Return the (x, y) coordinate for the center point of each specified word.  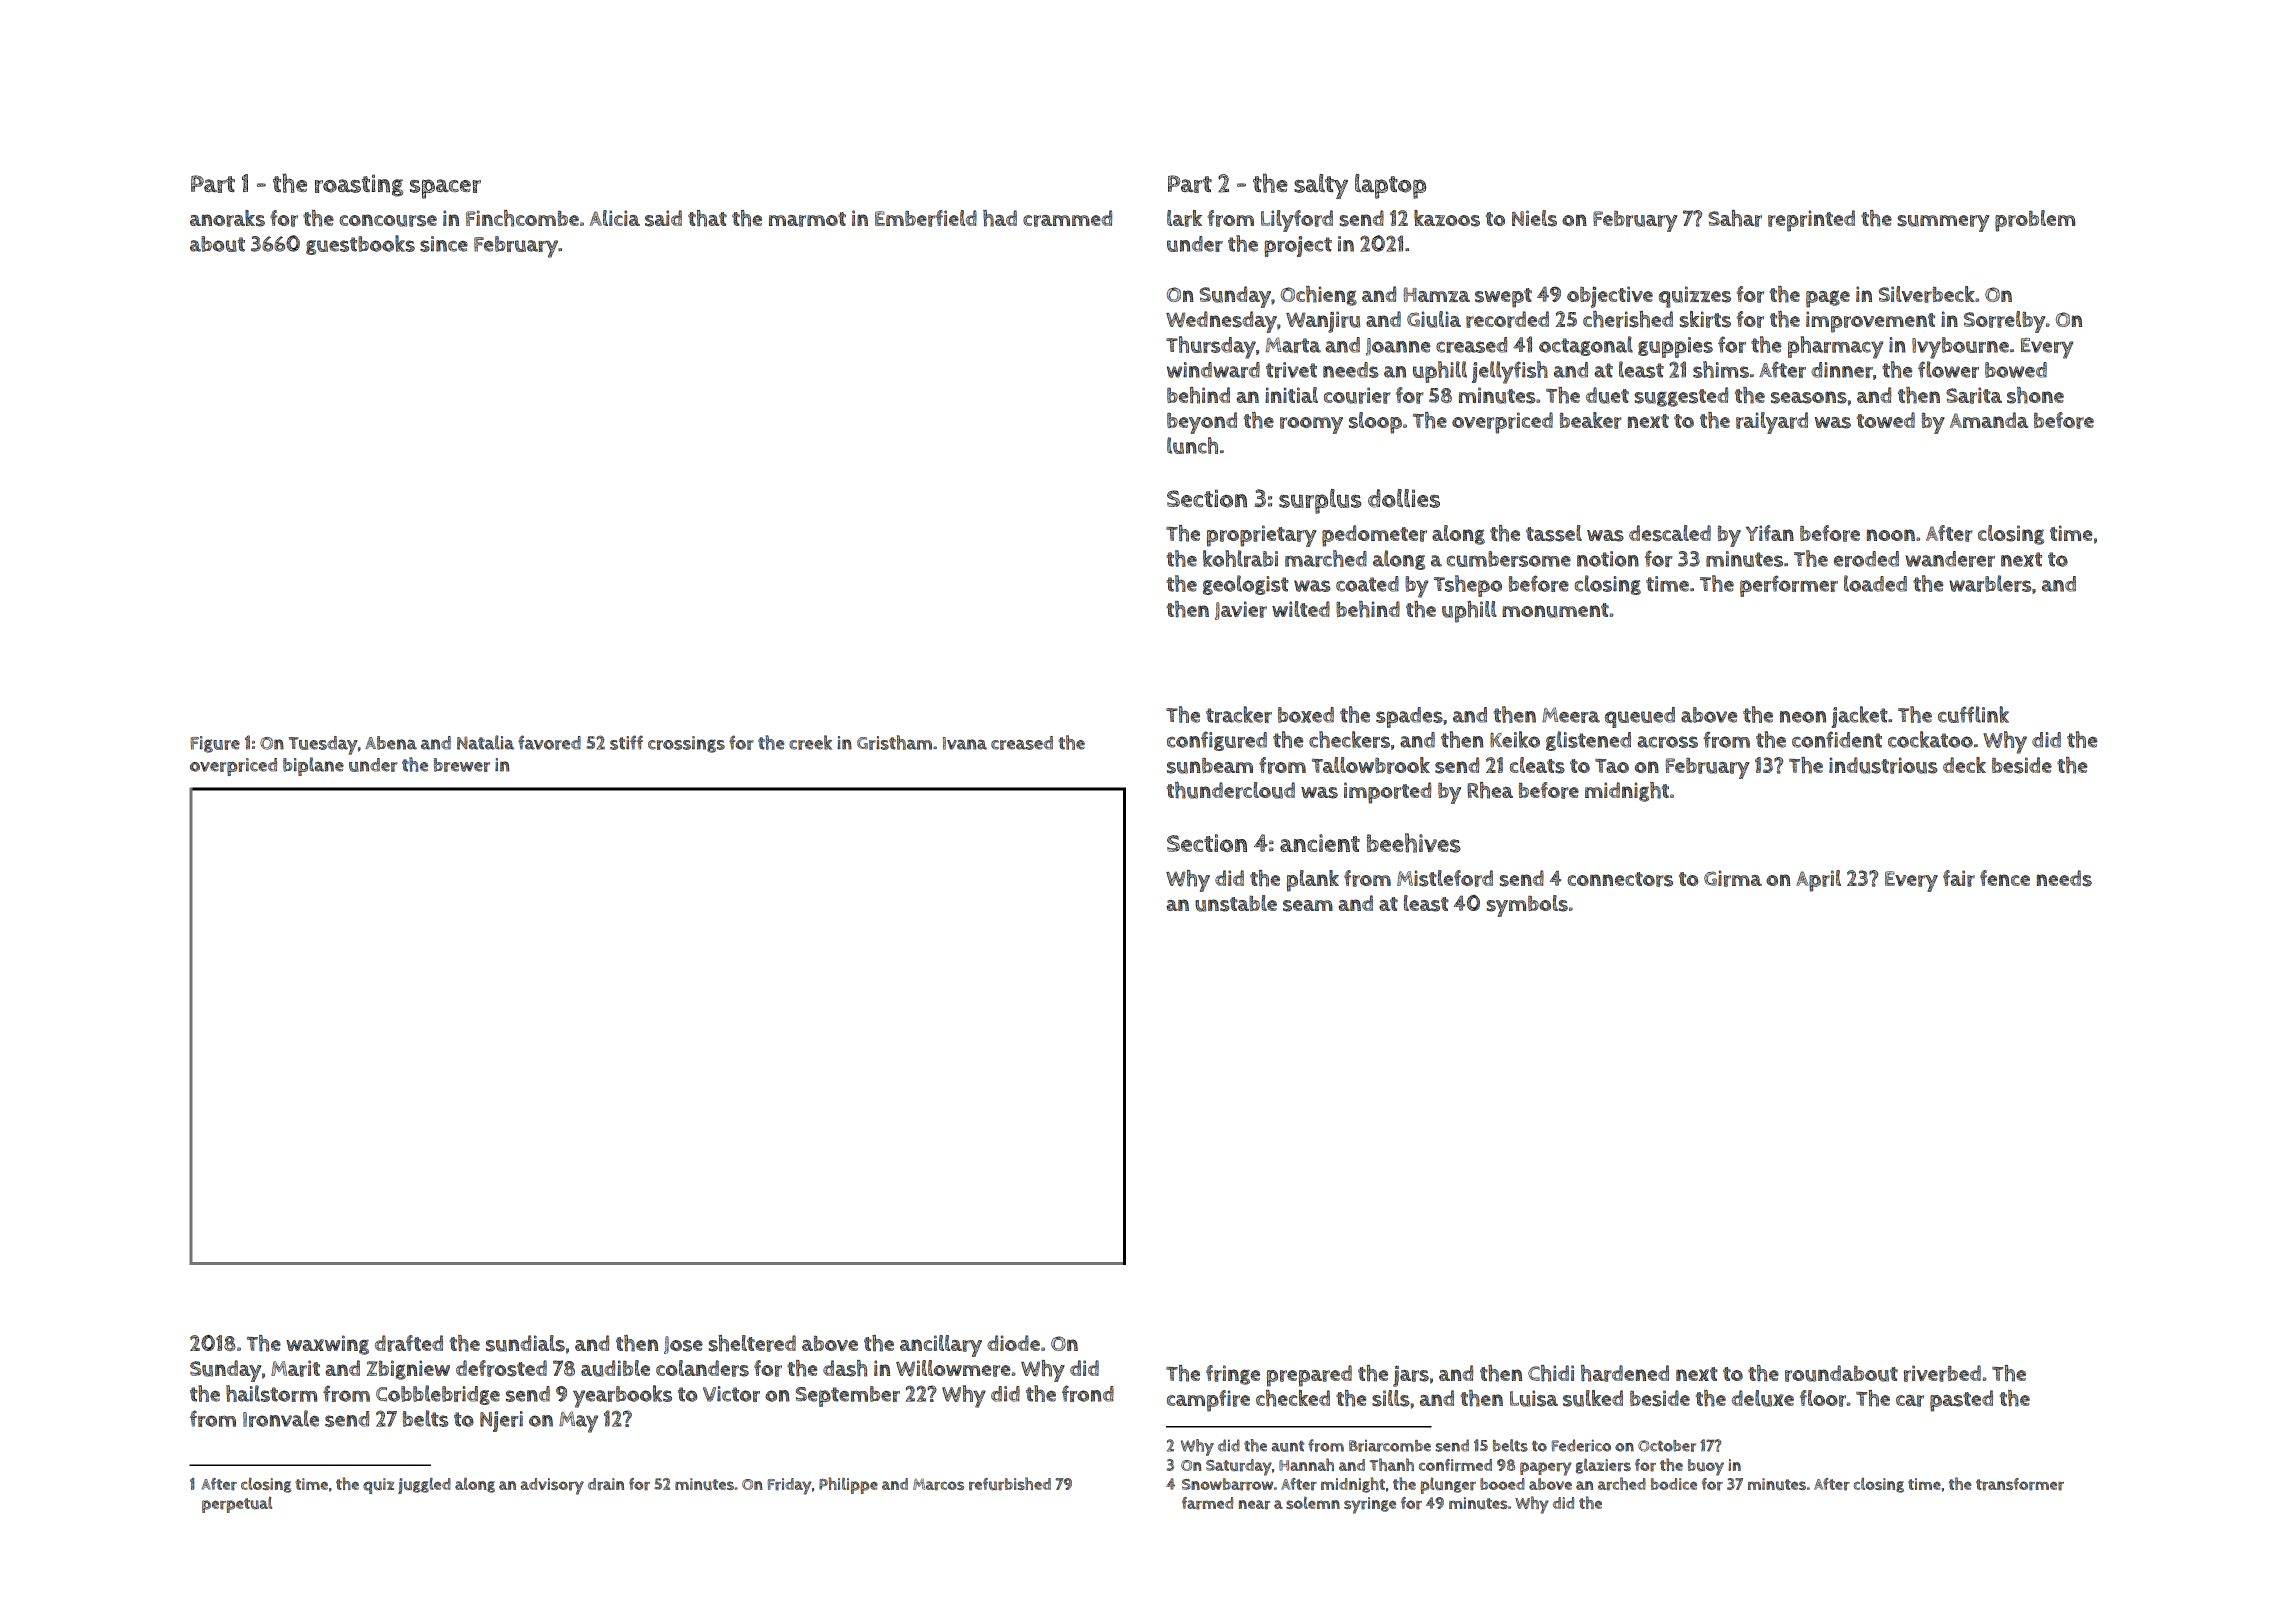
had (1000, 218)
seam (1308, 906)
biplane (313, 766)
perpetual (237, 1504)
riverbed (1942, 1373)
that (707, 218)
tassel (1554, 533)
